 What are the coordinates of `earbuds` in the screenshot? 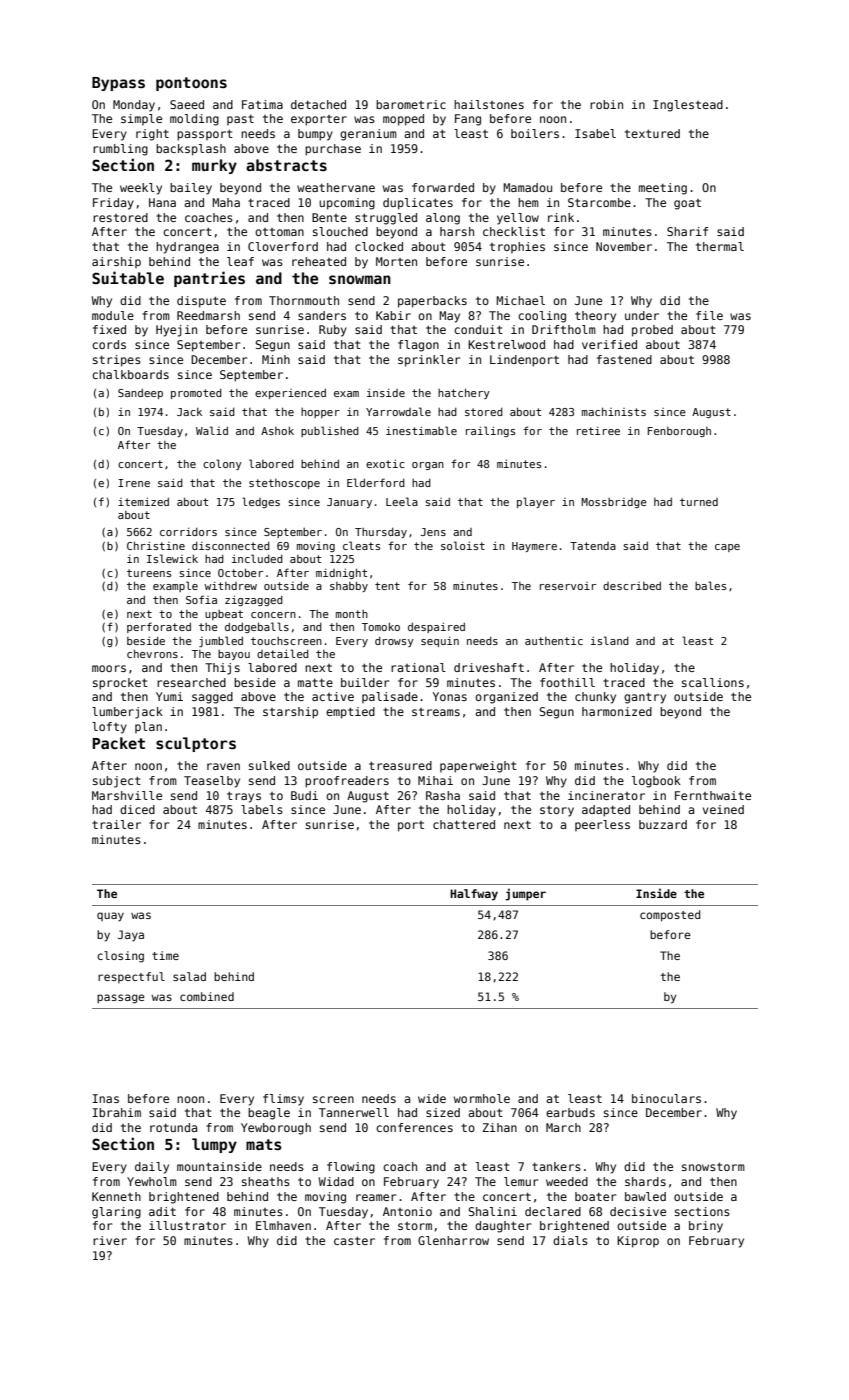 It's located at (570, 1112).
